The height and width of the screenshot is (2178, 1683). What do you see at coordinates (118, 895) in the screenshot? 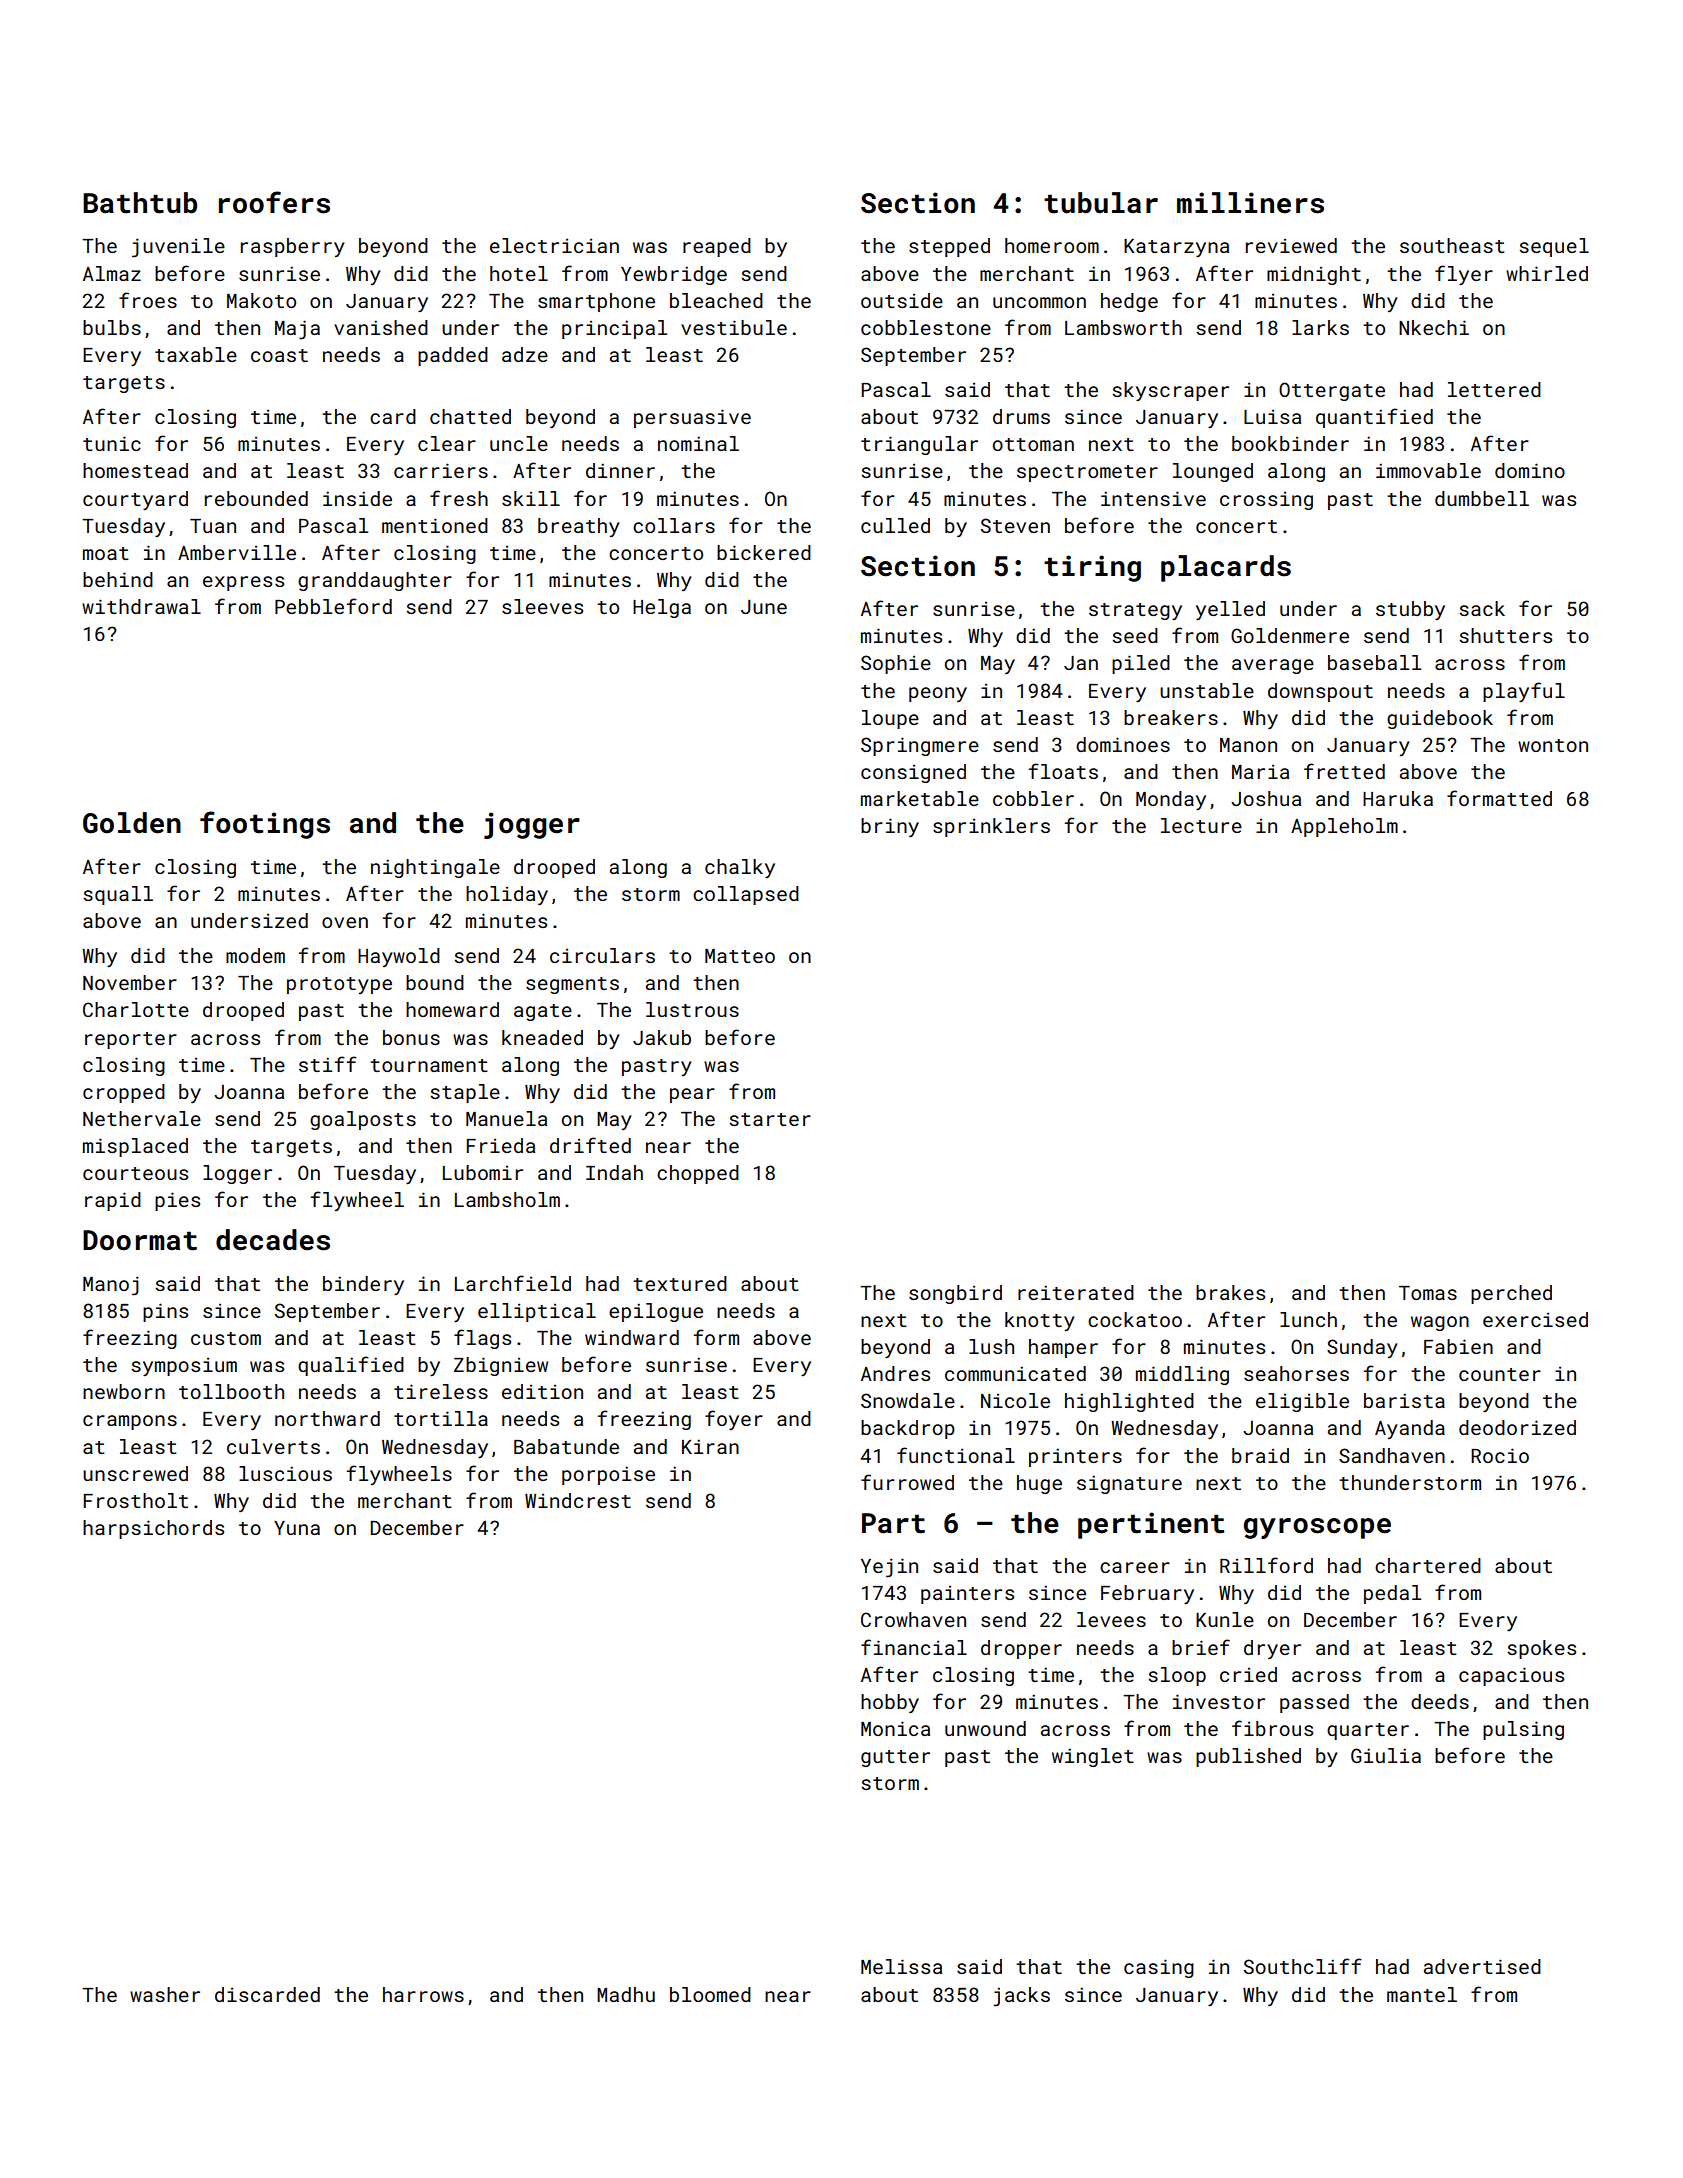
I see `squall` at bounding box center [118, 895].
